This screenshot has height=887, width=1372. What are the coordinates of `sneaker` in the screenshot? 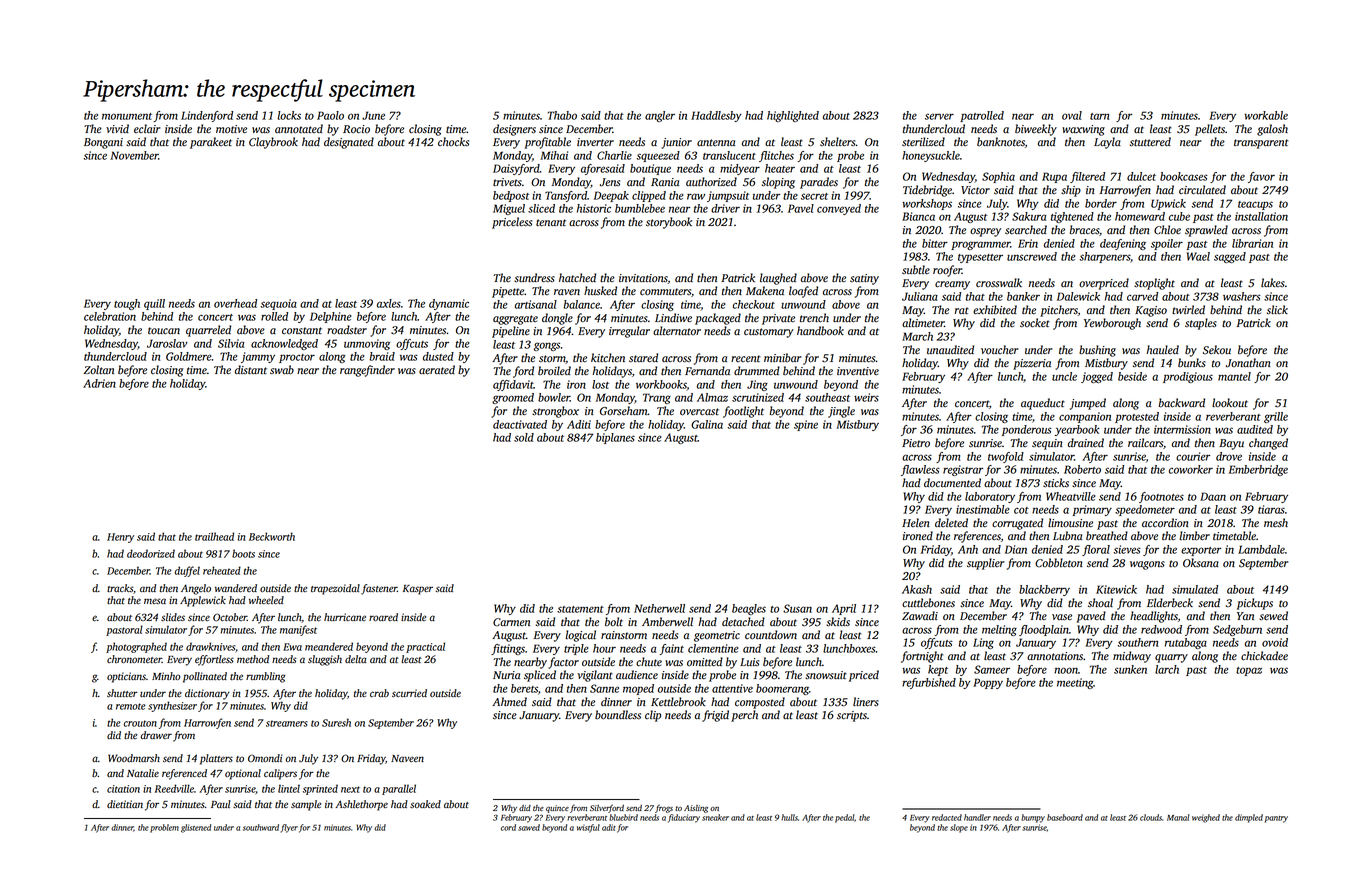 It's located at (715, 817).
